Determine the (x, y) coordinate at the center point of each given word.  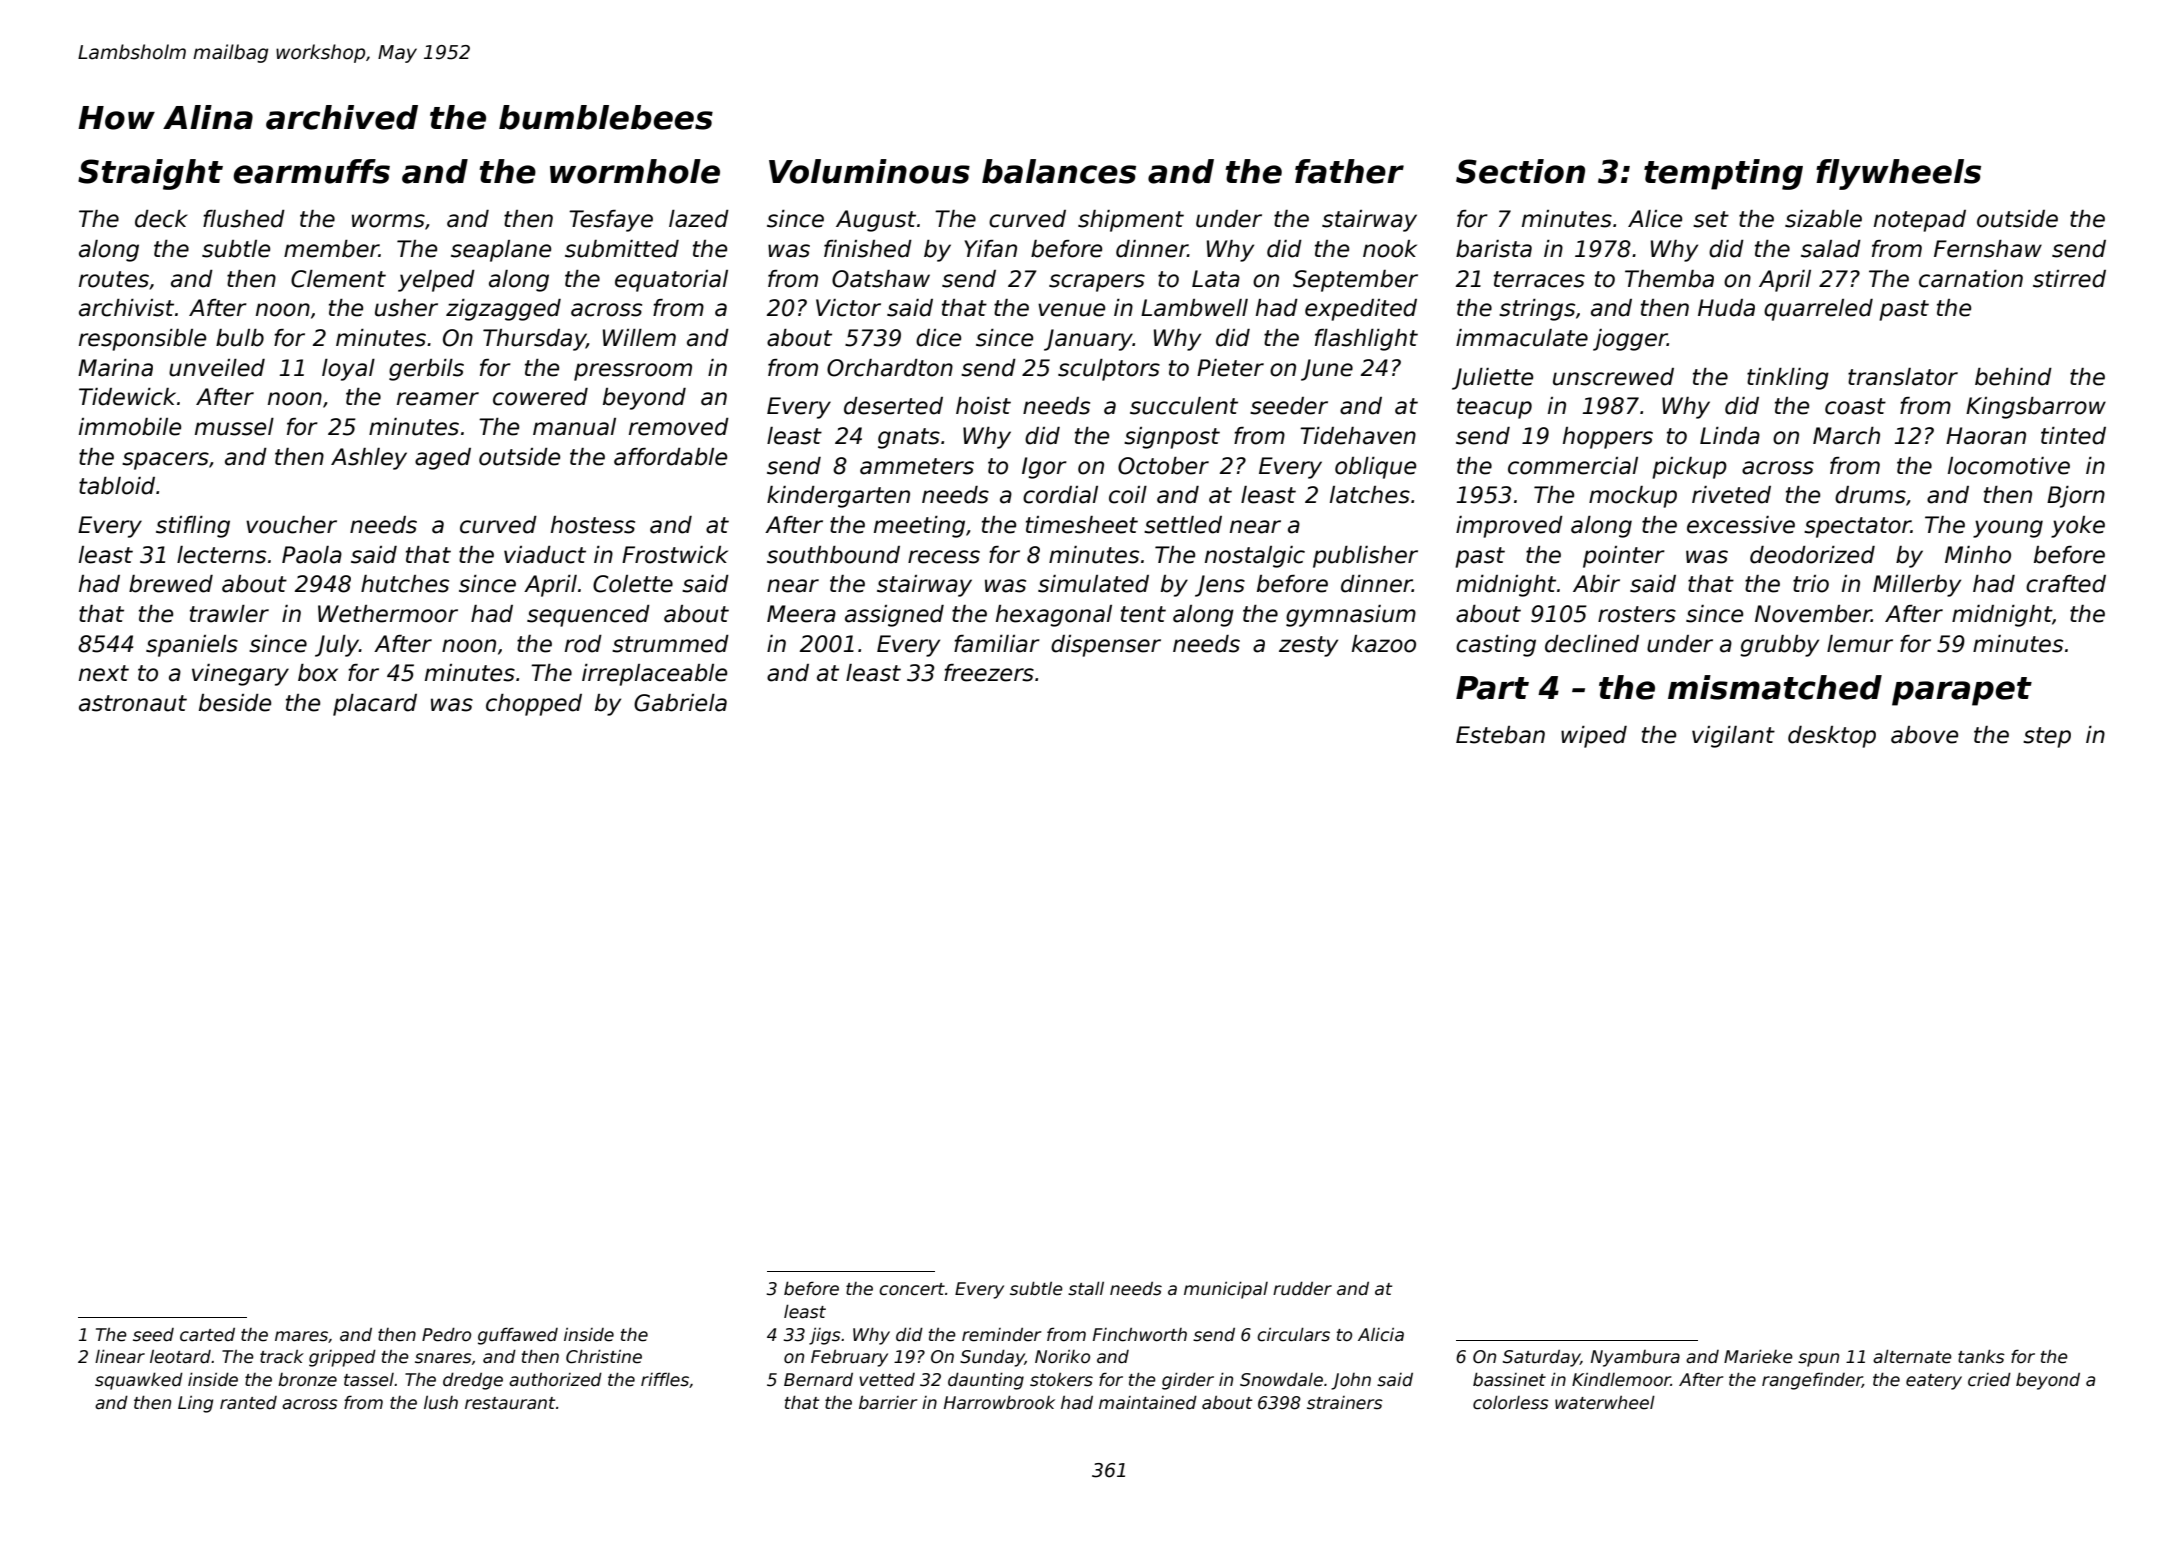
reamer (438, 399)
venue (1071, 310)
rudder (1302, 1289)
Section (1520, 171)
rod (583, 644)
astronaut (133, 703)
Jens (1220, 586)
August (876, 221)
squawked (139, 1381)
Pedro (446, 1335)
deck (161, 219)
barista (1494, 249)
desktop (1832, 737)
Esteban (1500, 735)
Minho (1978, 555)
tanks (1981, 1357)
